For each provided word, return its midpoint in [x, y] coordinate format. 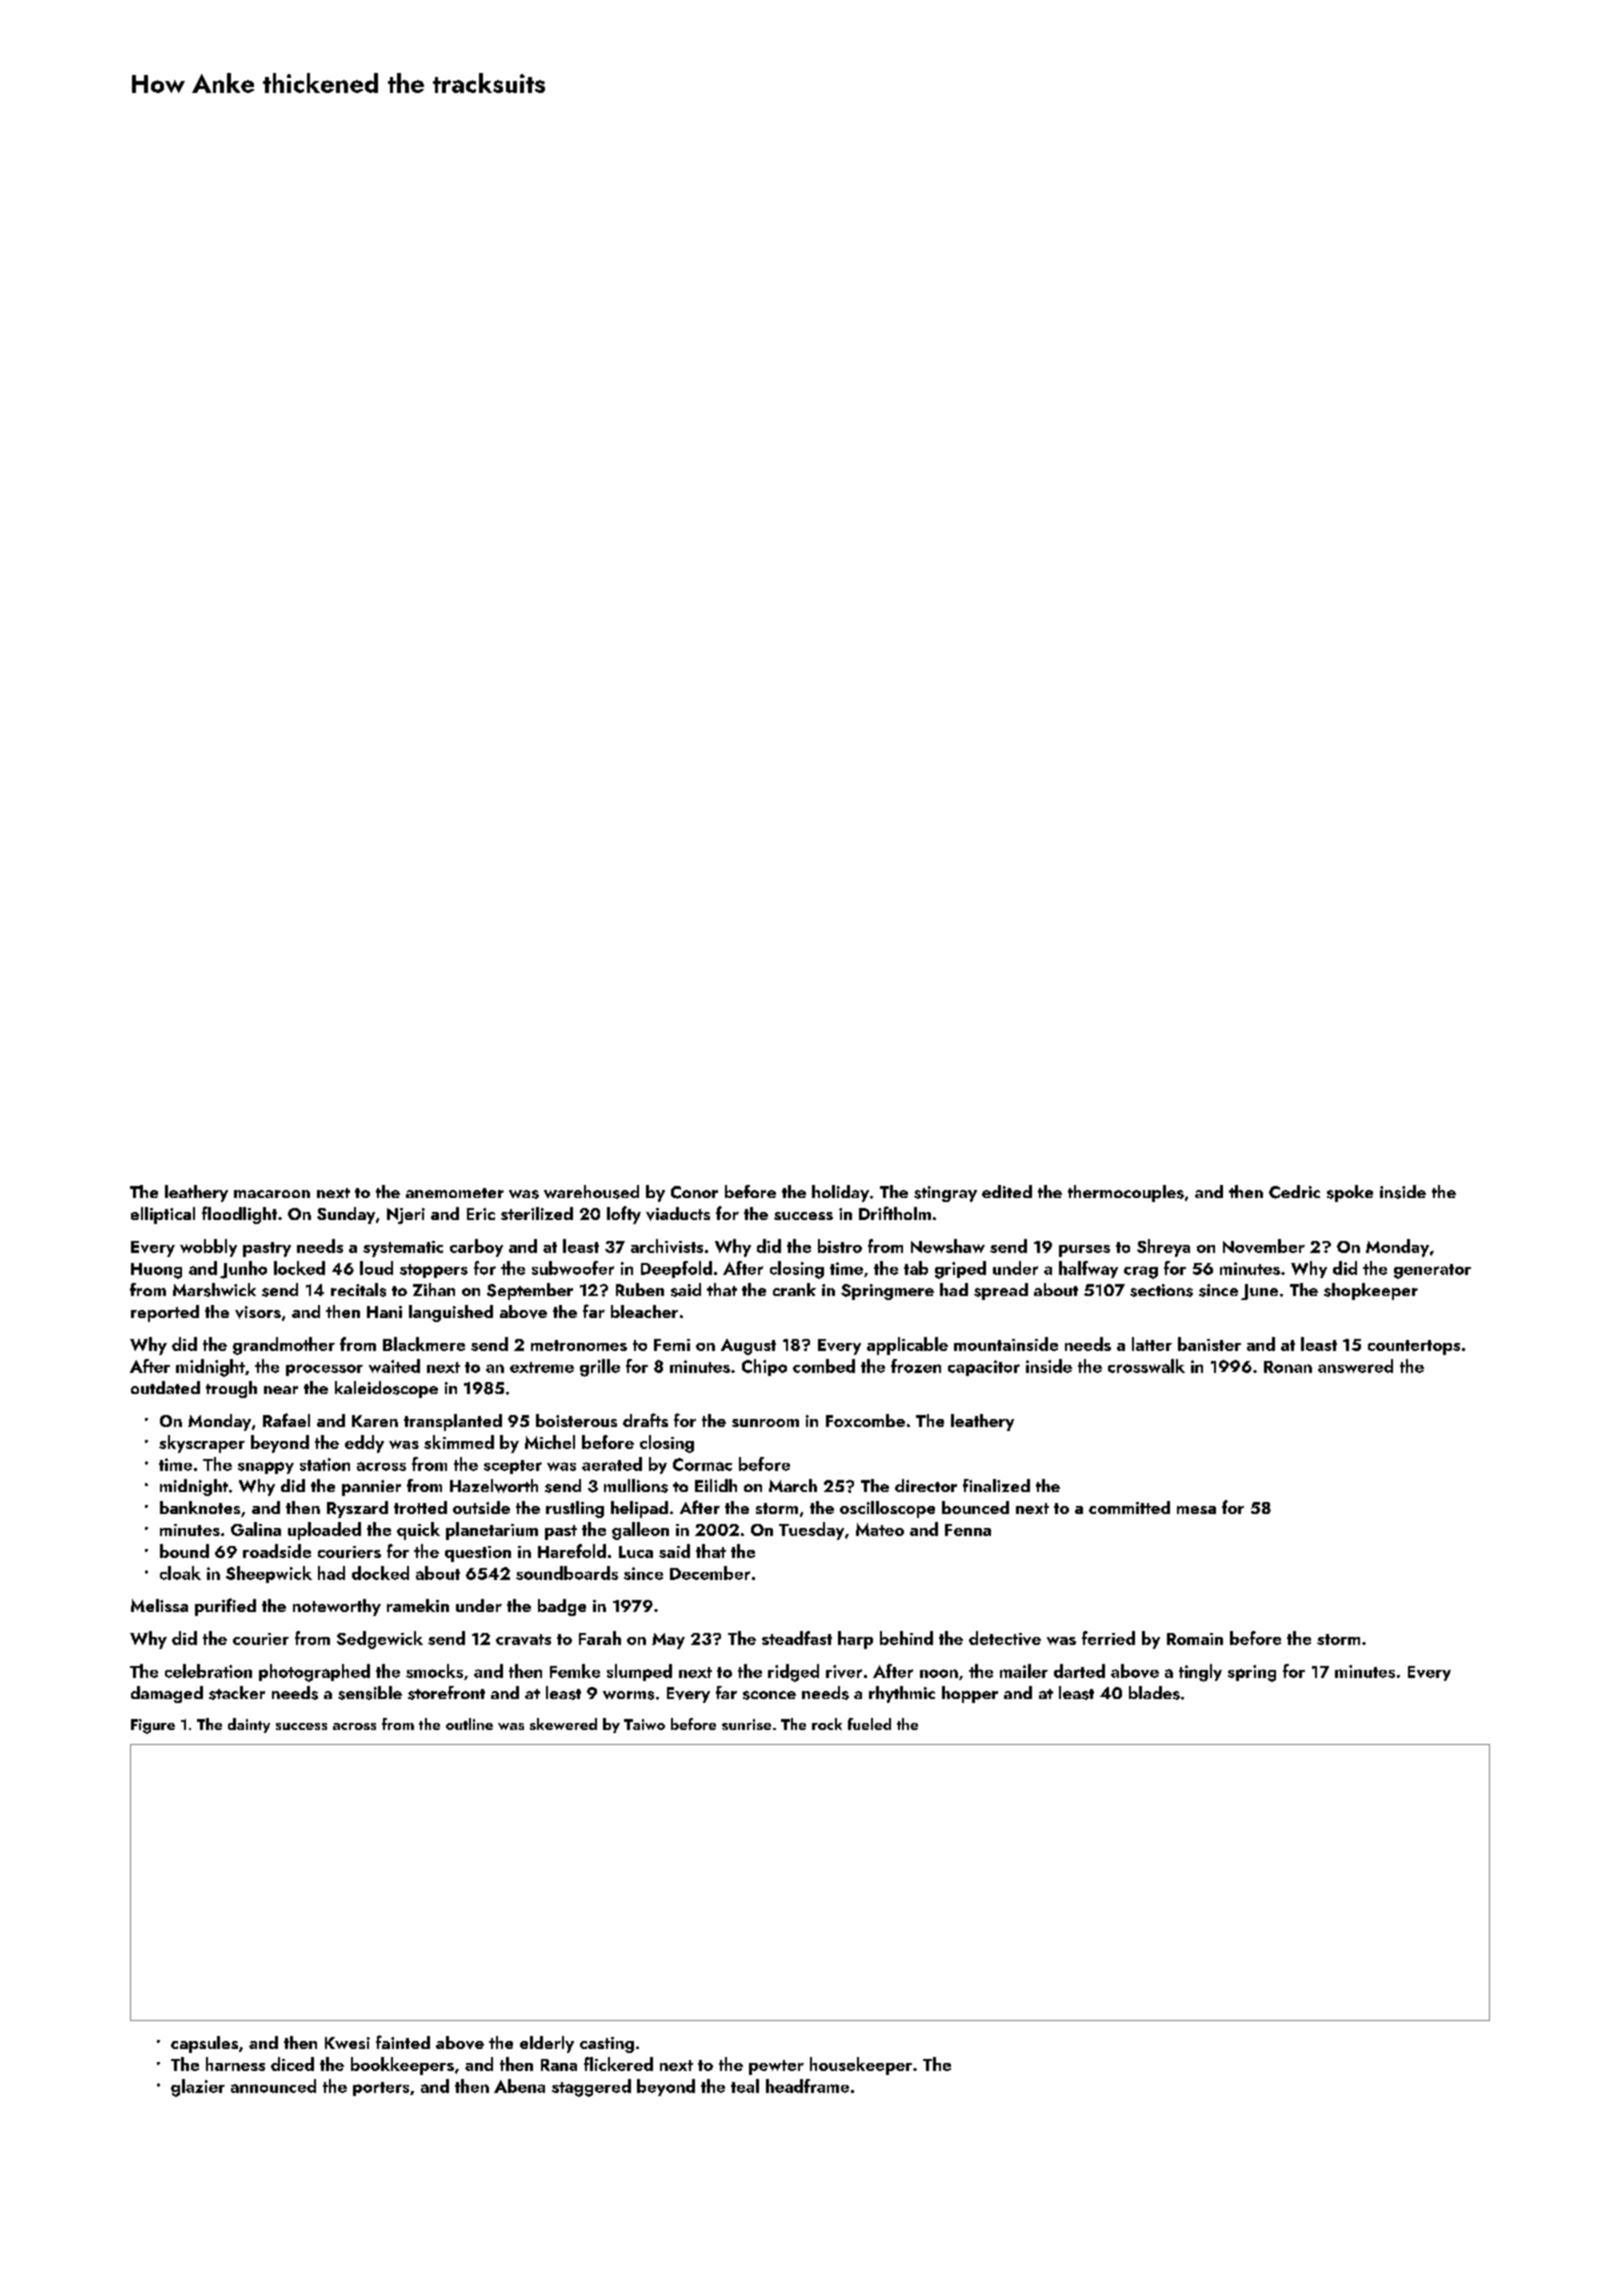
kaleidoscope [386, 1389]
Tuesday [811, 1531]
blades [1154, 1693]
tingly [1200, 1673]
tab [916, 1268]
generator [1432, 1271]
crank [794, 1289]
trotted [420, 1507]
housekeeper [861, 2066]
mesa [1196, 1510]
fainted [403, 2042]
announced [273, 2086]
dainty [249, 1725]
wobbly [208, 1248]
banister [1209, 1344]
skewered [563, 1724]
